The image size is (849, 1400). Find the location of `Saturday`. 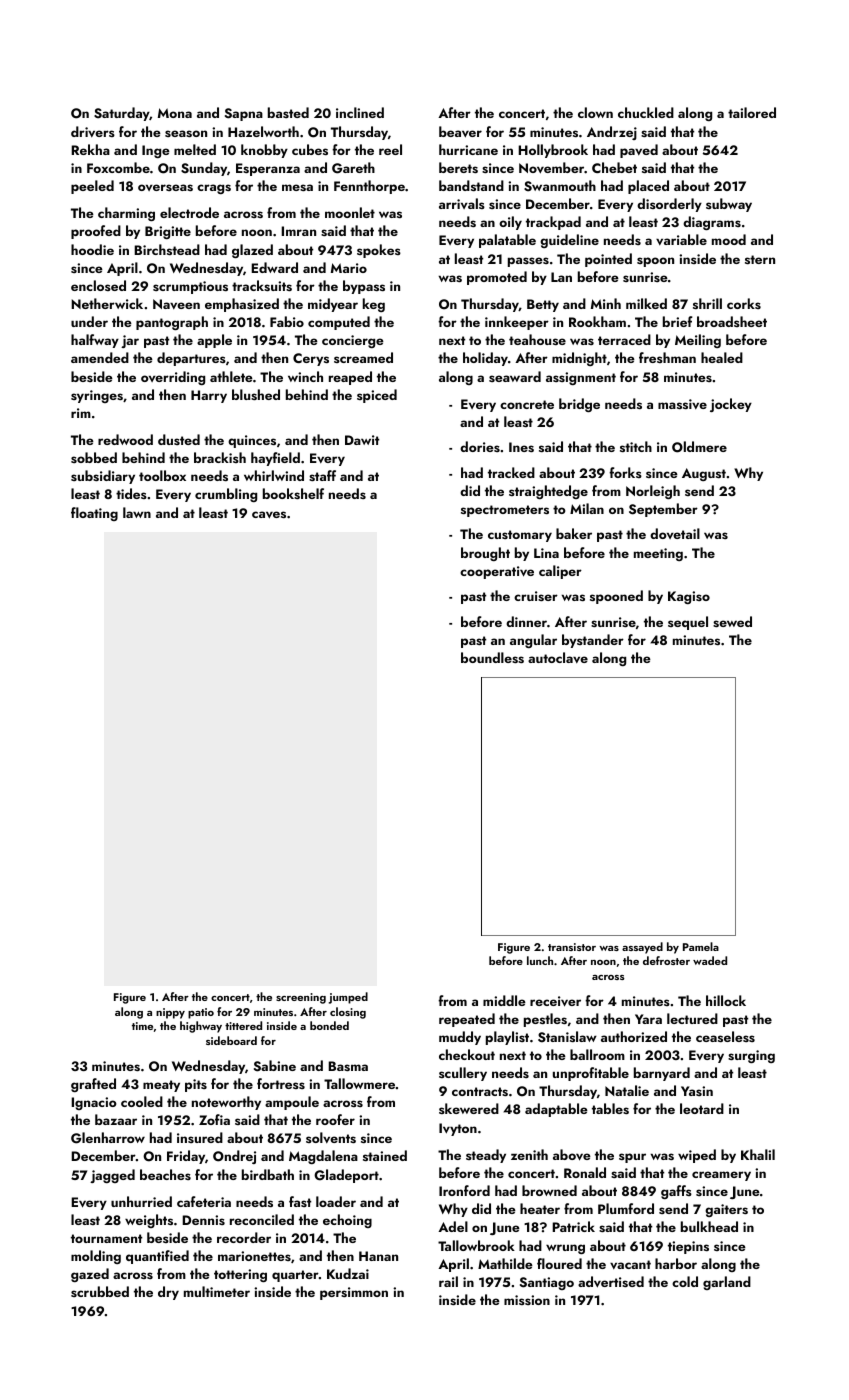

Saturday is located at coordinates (122, 114).
